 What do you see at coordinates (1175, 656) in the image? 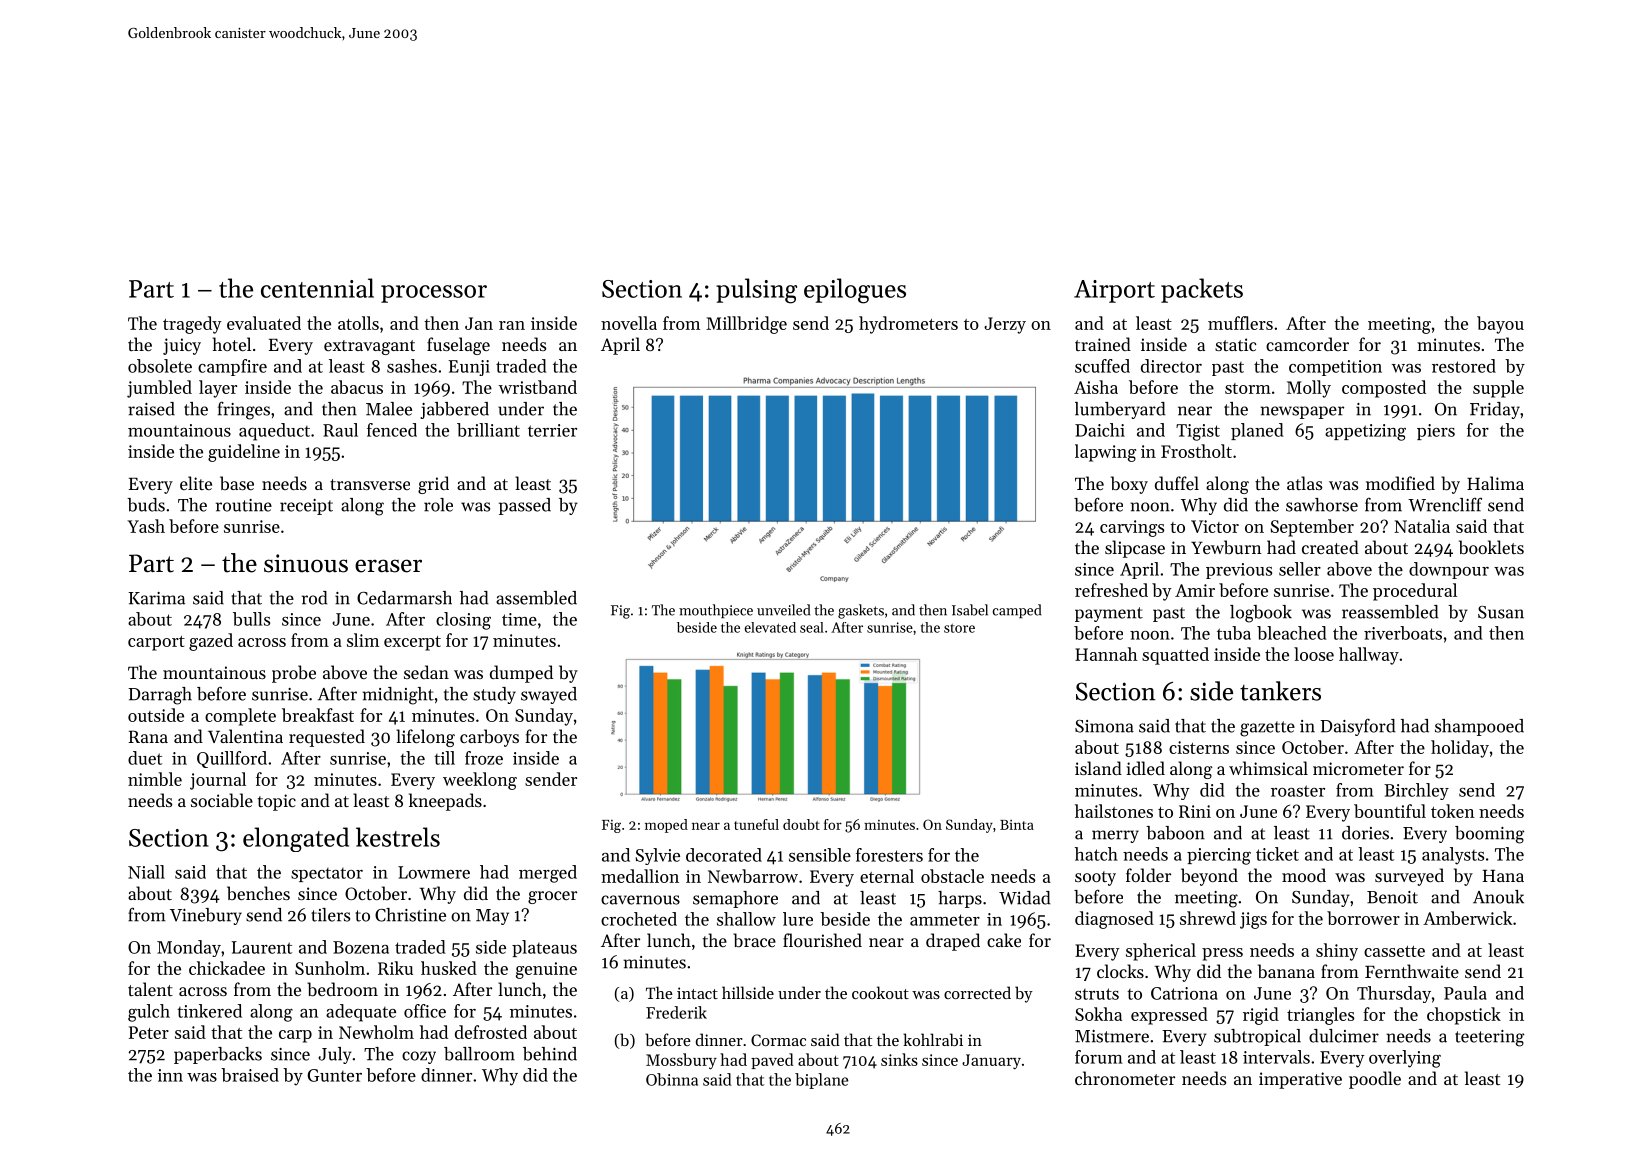
I see `squatted` at bounding box center [1175, 656].
